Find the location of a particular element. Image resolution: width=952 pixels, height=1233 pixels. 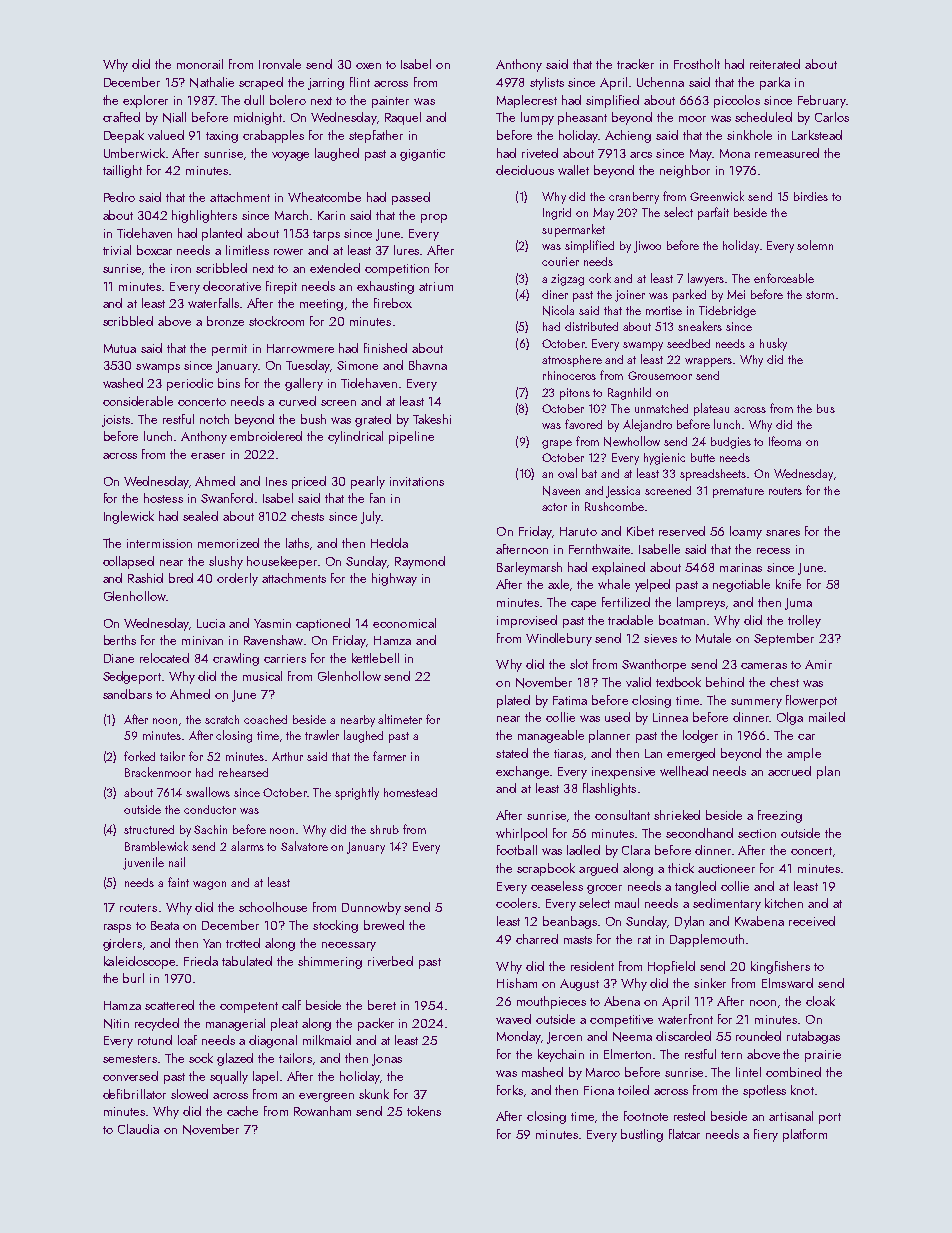

flowerpot is located at coordinates (811, 701).
